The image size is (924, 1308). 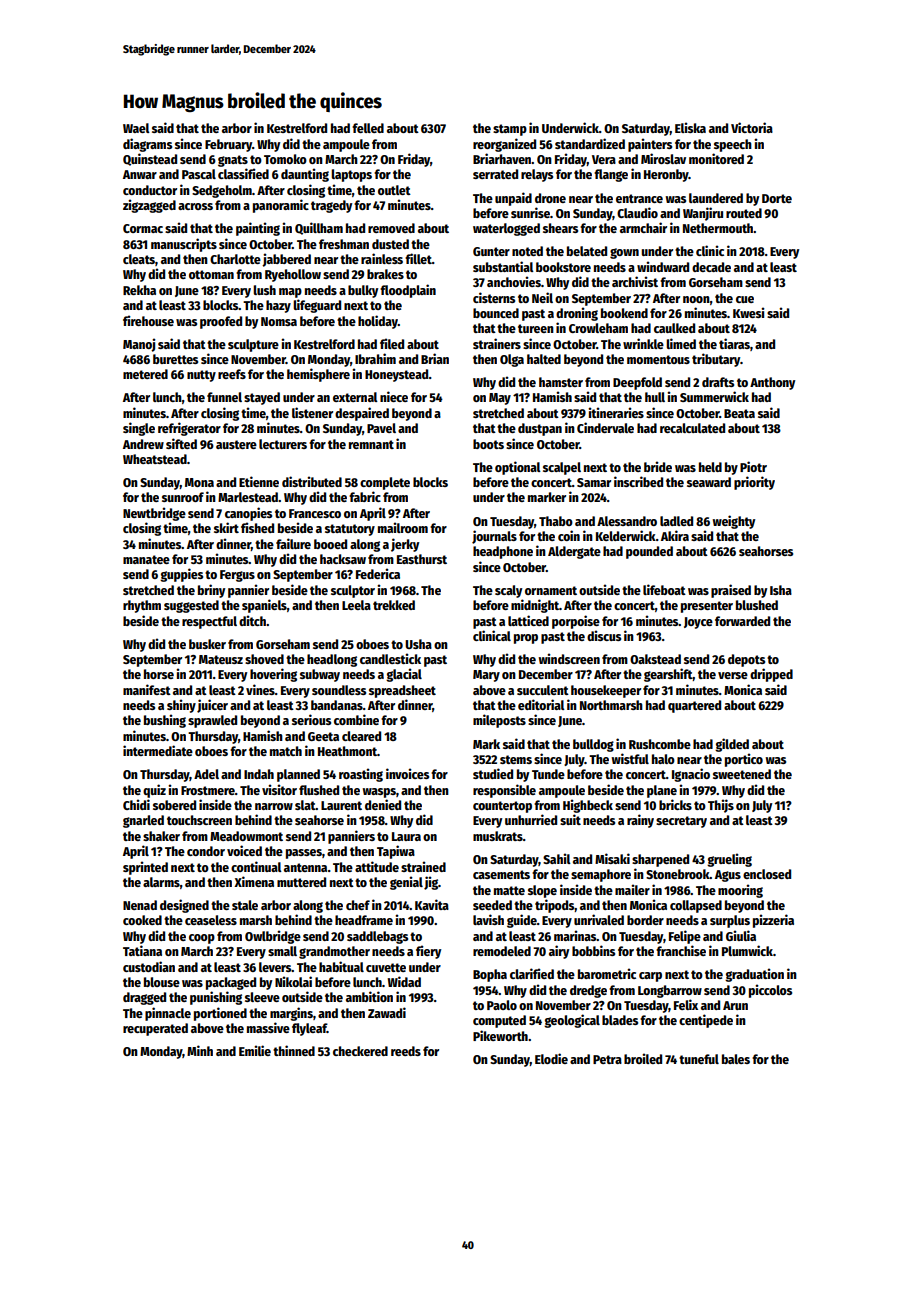 What do you see at coordinates (678, 874) in the image?
I see `Stonebrook` at bounding box center [678, 874].
